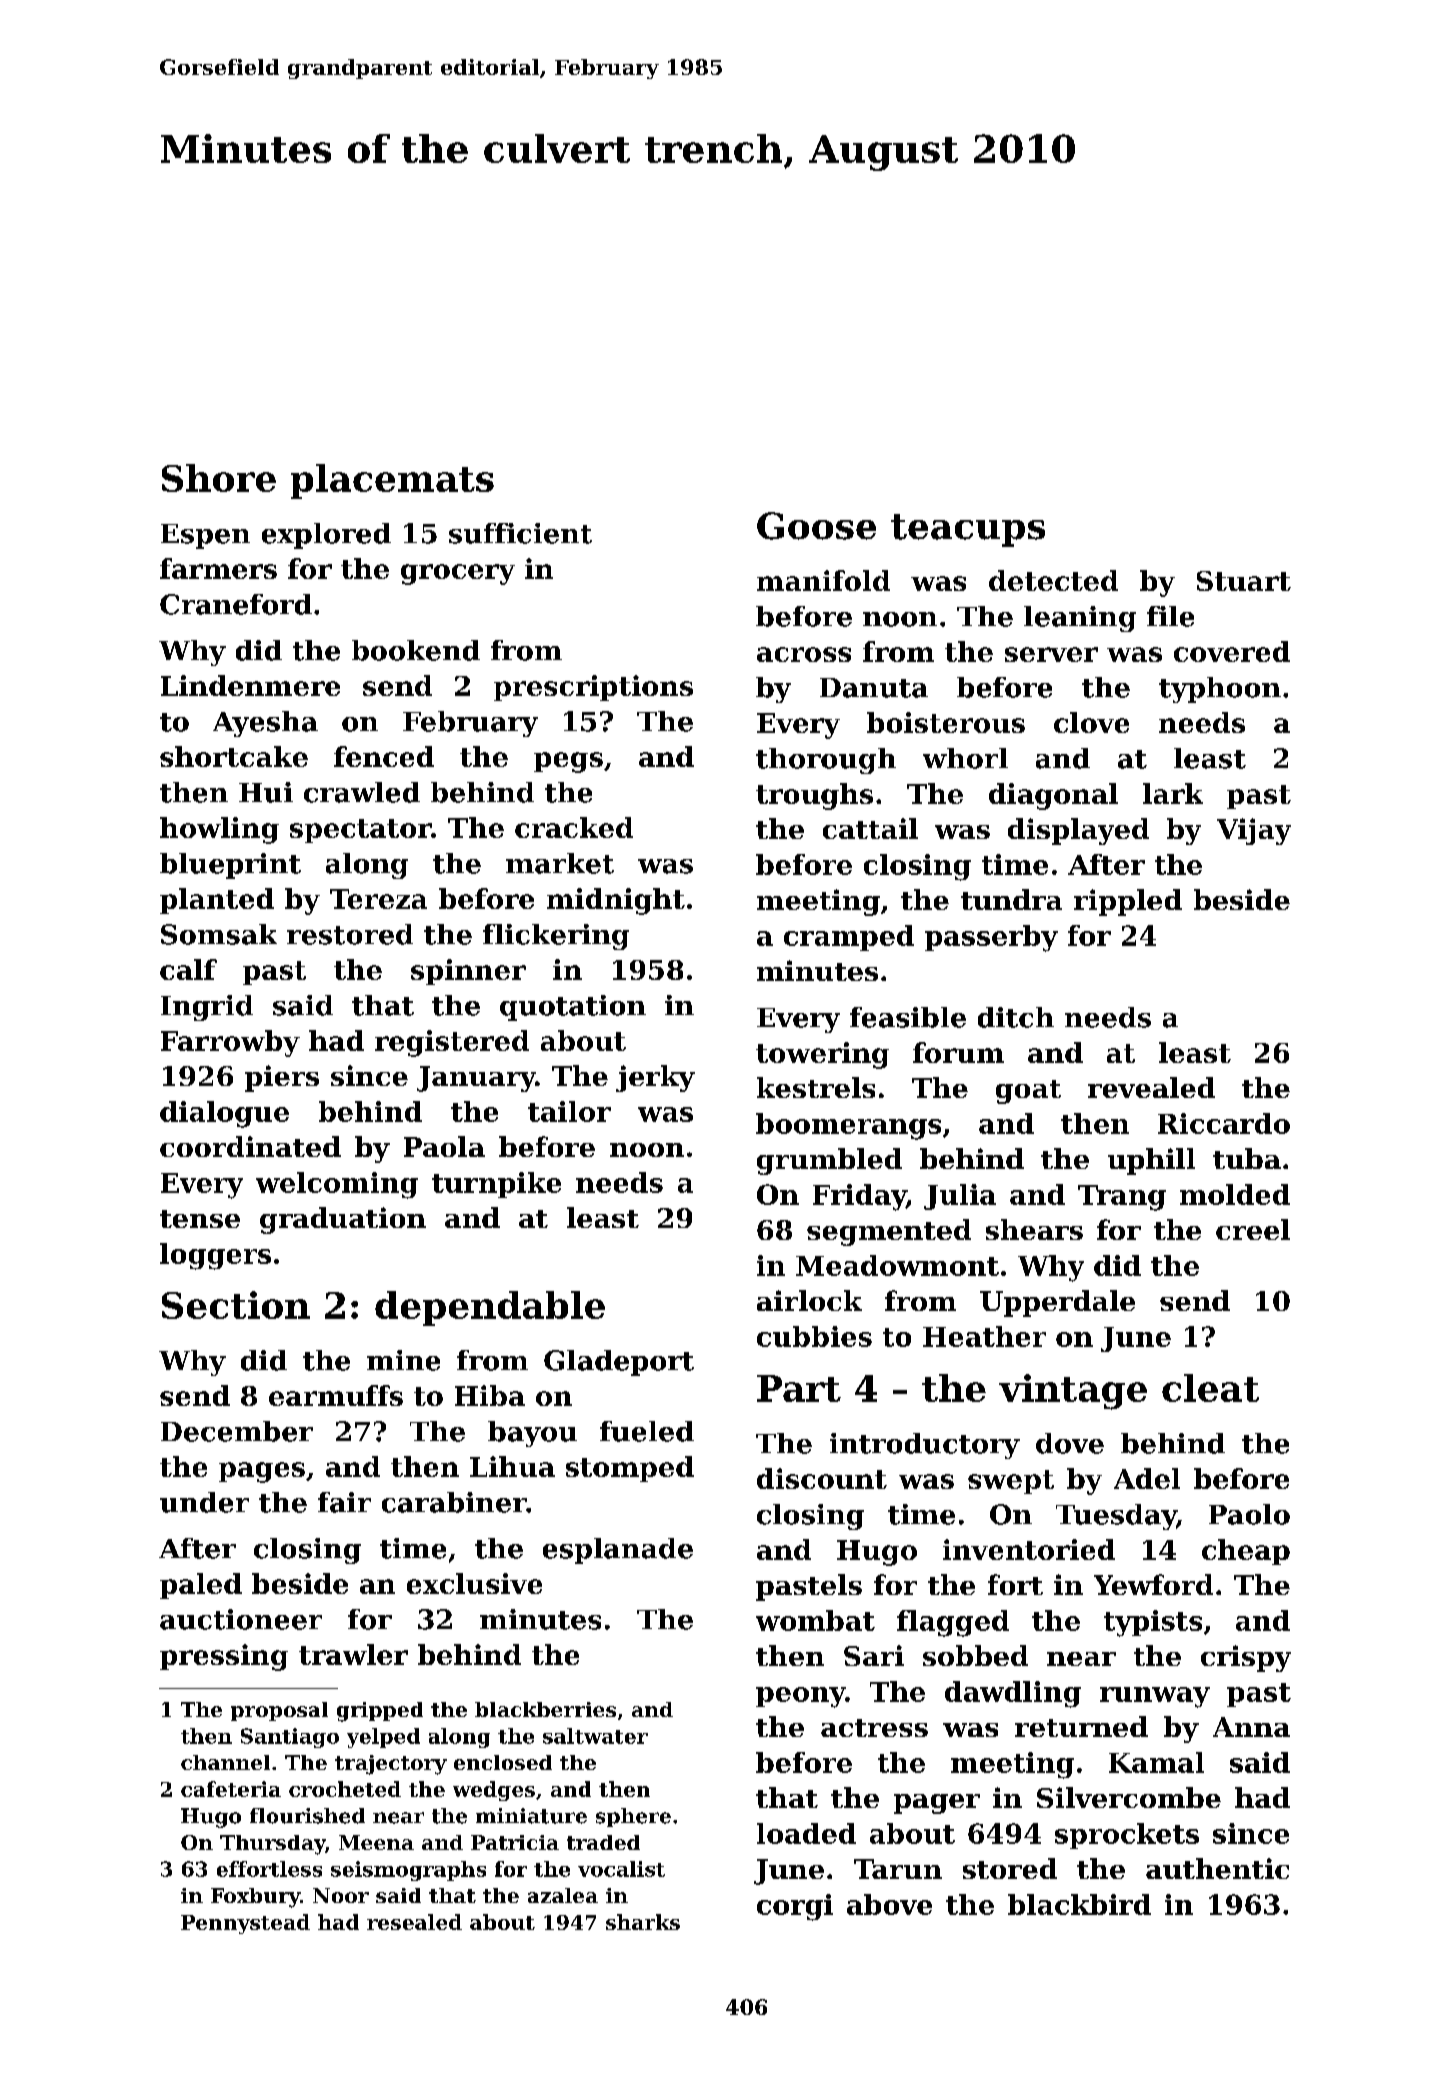 The image size is (1450, 2100). Describe the element at coordinates (380, 1712) in the document. I see `gripped` at that location.
